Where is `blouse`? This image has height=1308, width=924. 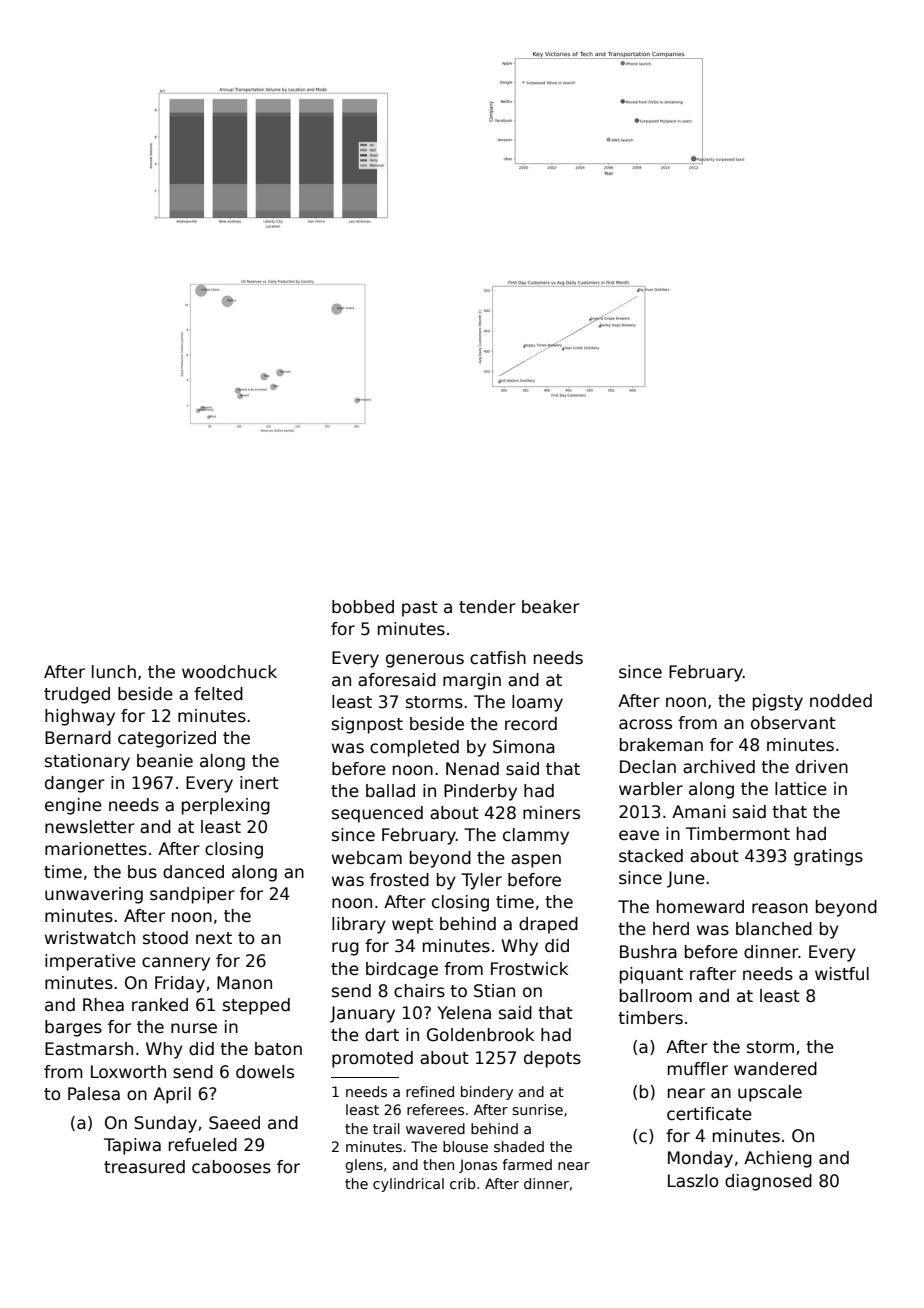
blouse is located at coordinates (465, 1146).
